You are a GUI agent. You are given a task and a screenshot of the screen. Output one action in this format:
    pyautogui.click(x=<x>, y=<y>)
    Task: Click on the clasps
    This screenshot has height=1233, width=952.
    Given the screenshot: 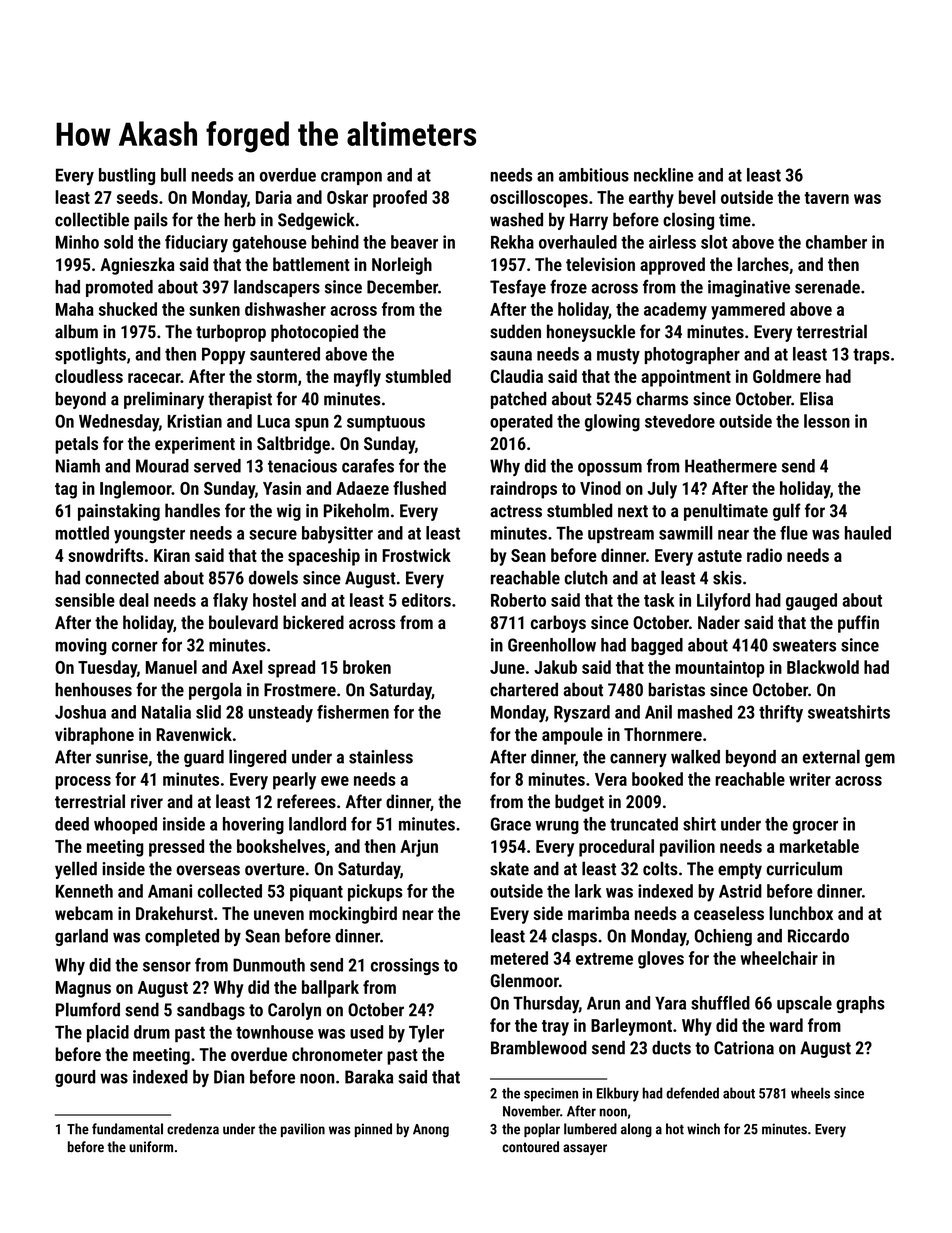 What is the action you would take?
    pyautogui.click(x=574, y=937)
